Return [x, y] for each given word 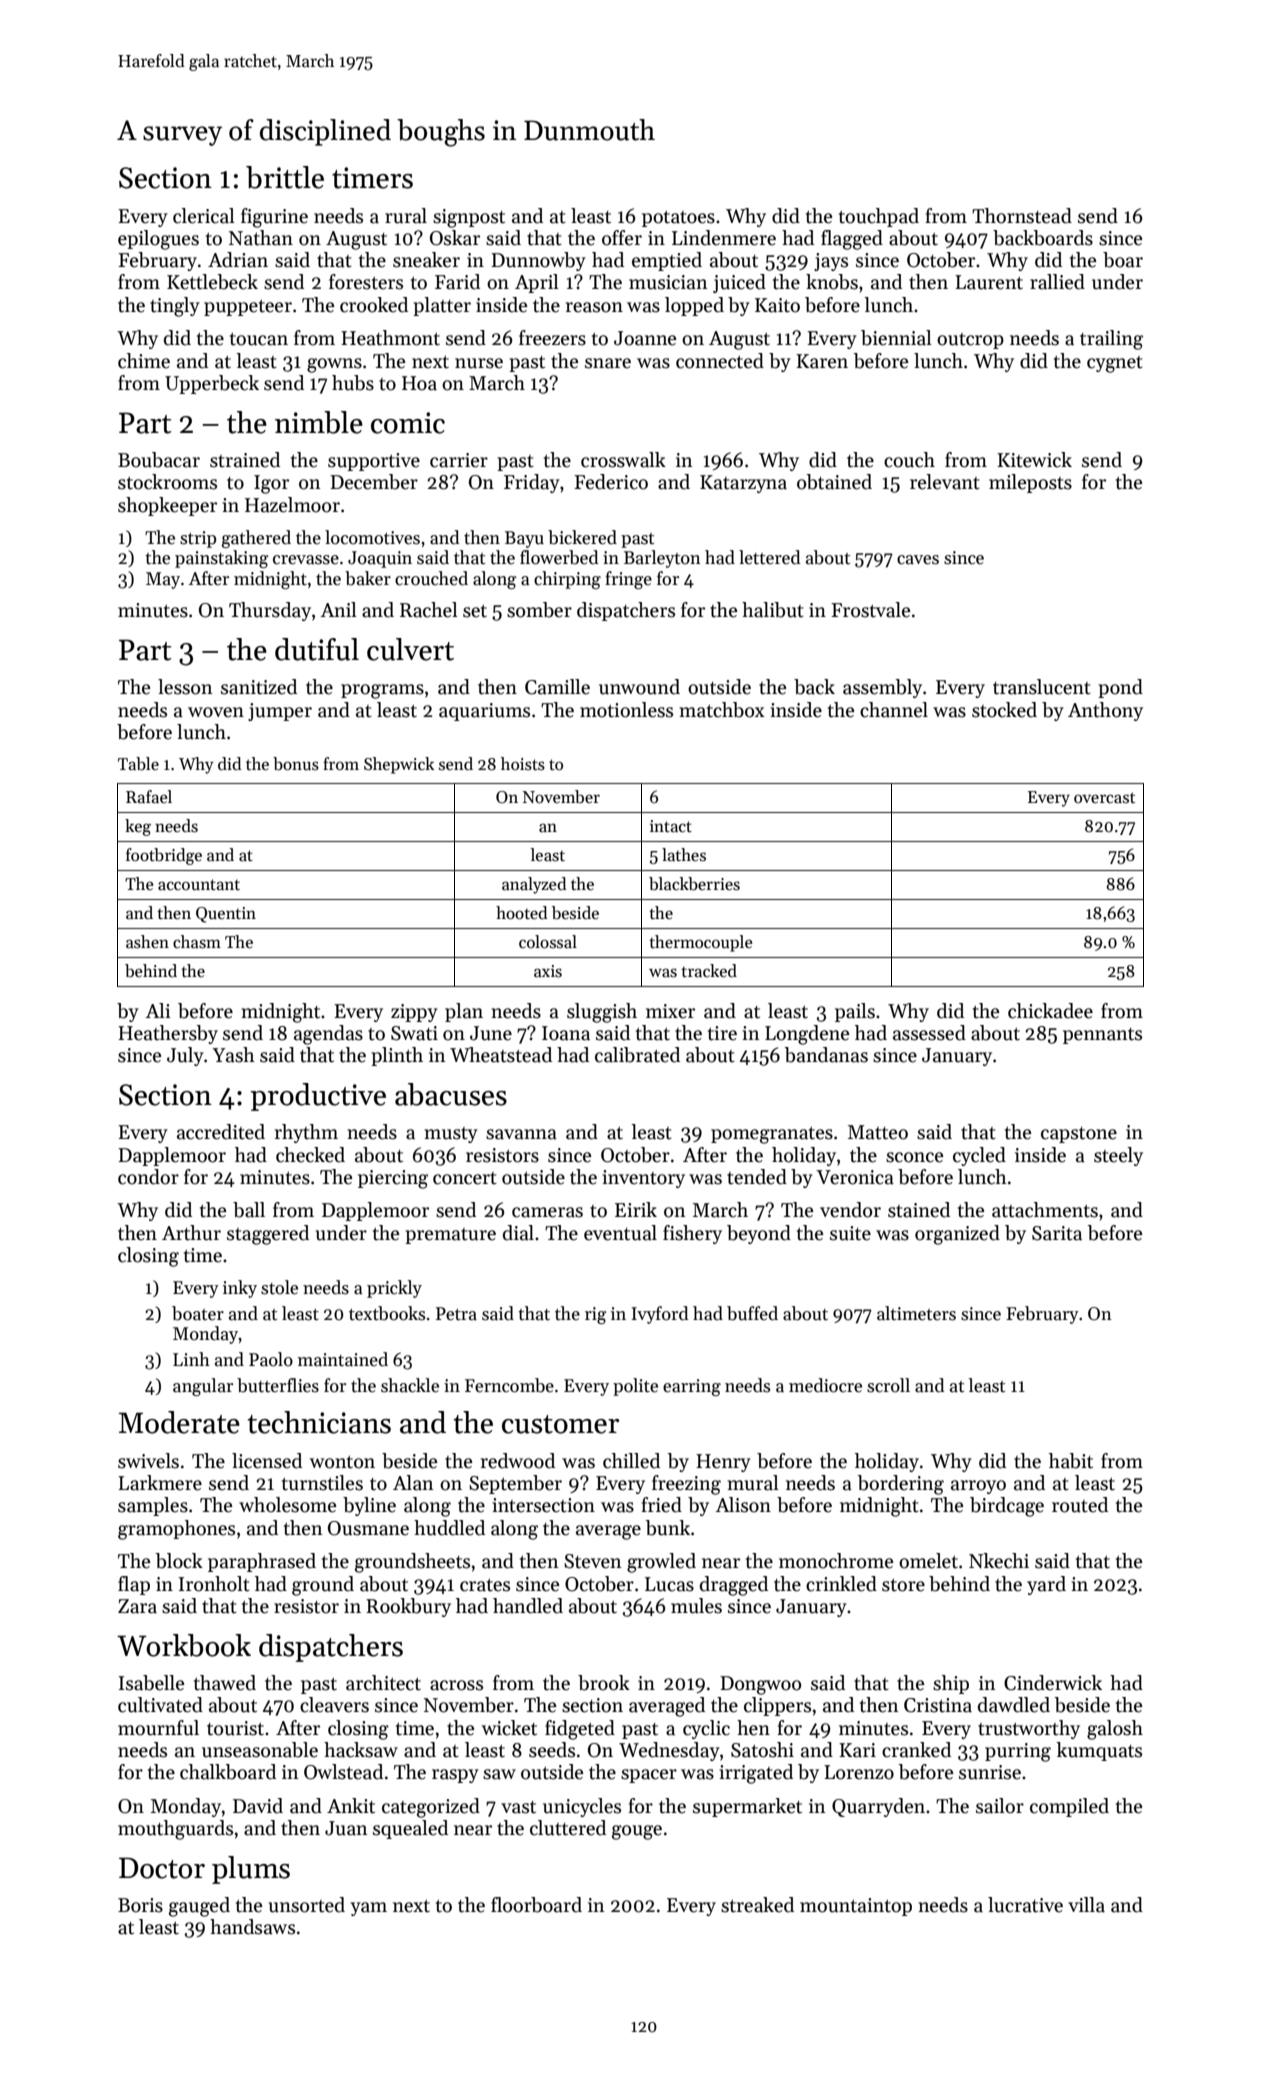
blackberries [694, 884]
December [374, 482]
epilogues [158, 240]
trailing [1111, 340]
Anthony [1105, 711]
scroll [888, 1385]
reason [594, 307]
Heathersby [168, 1034]
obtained [834, 482]
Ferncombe [509, 1385]
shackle [410, 1385]
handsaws [252, 1927]
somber [539, 610]
